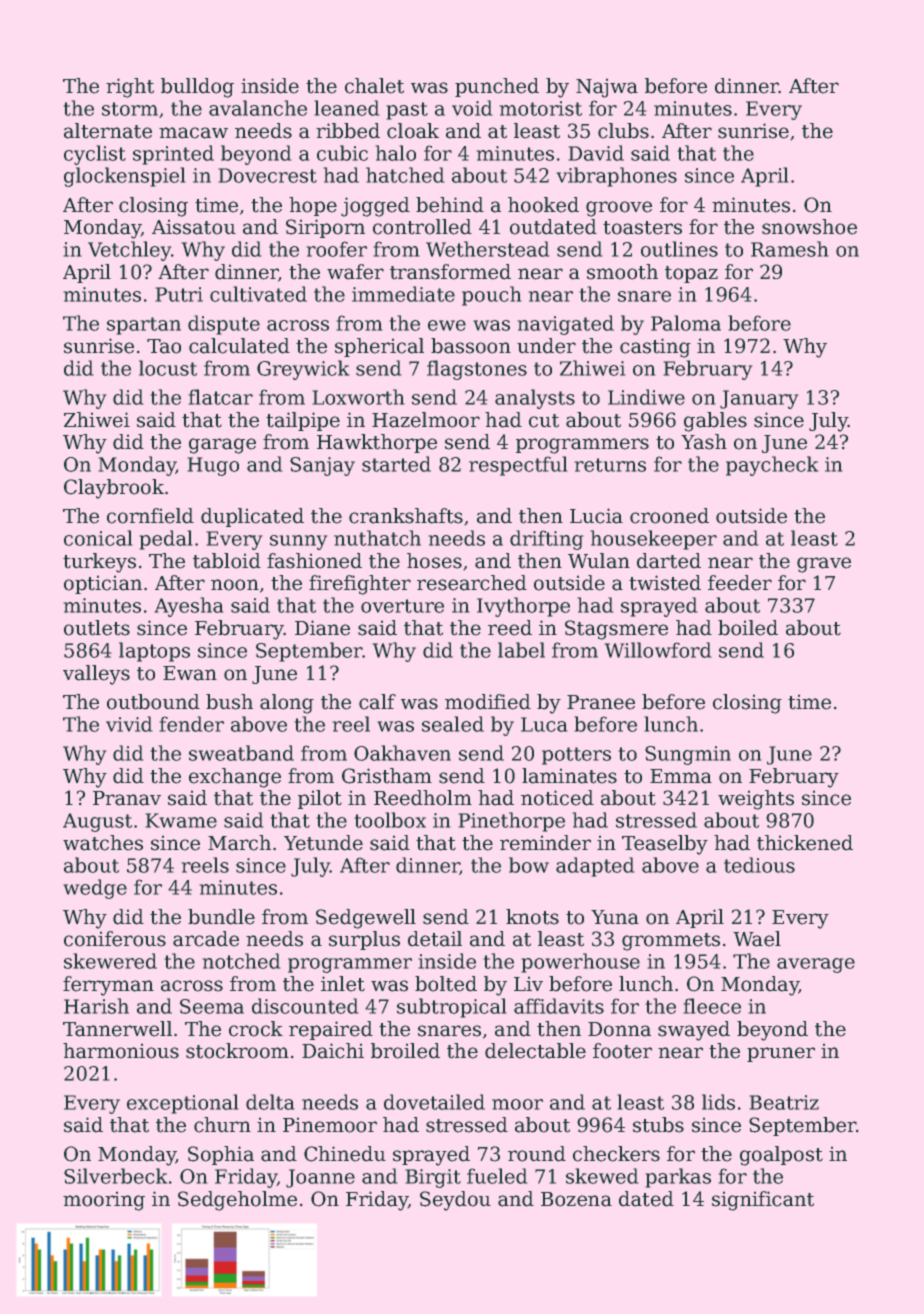 This screenshot has height=1314, width=924. What do you see at coordinates (671, 942) in the screenshot?
I see `grommets` at bounding box center [671, 942].
